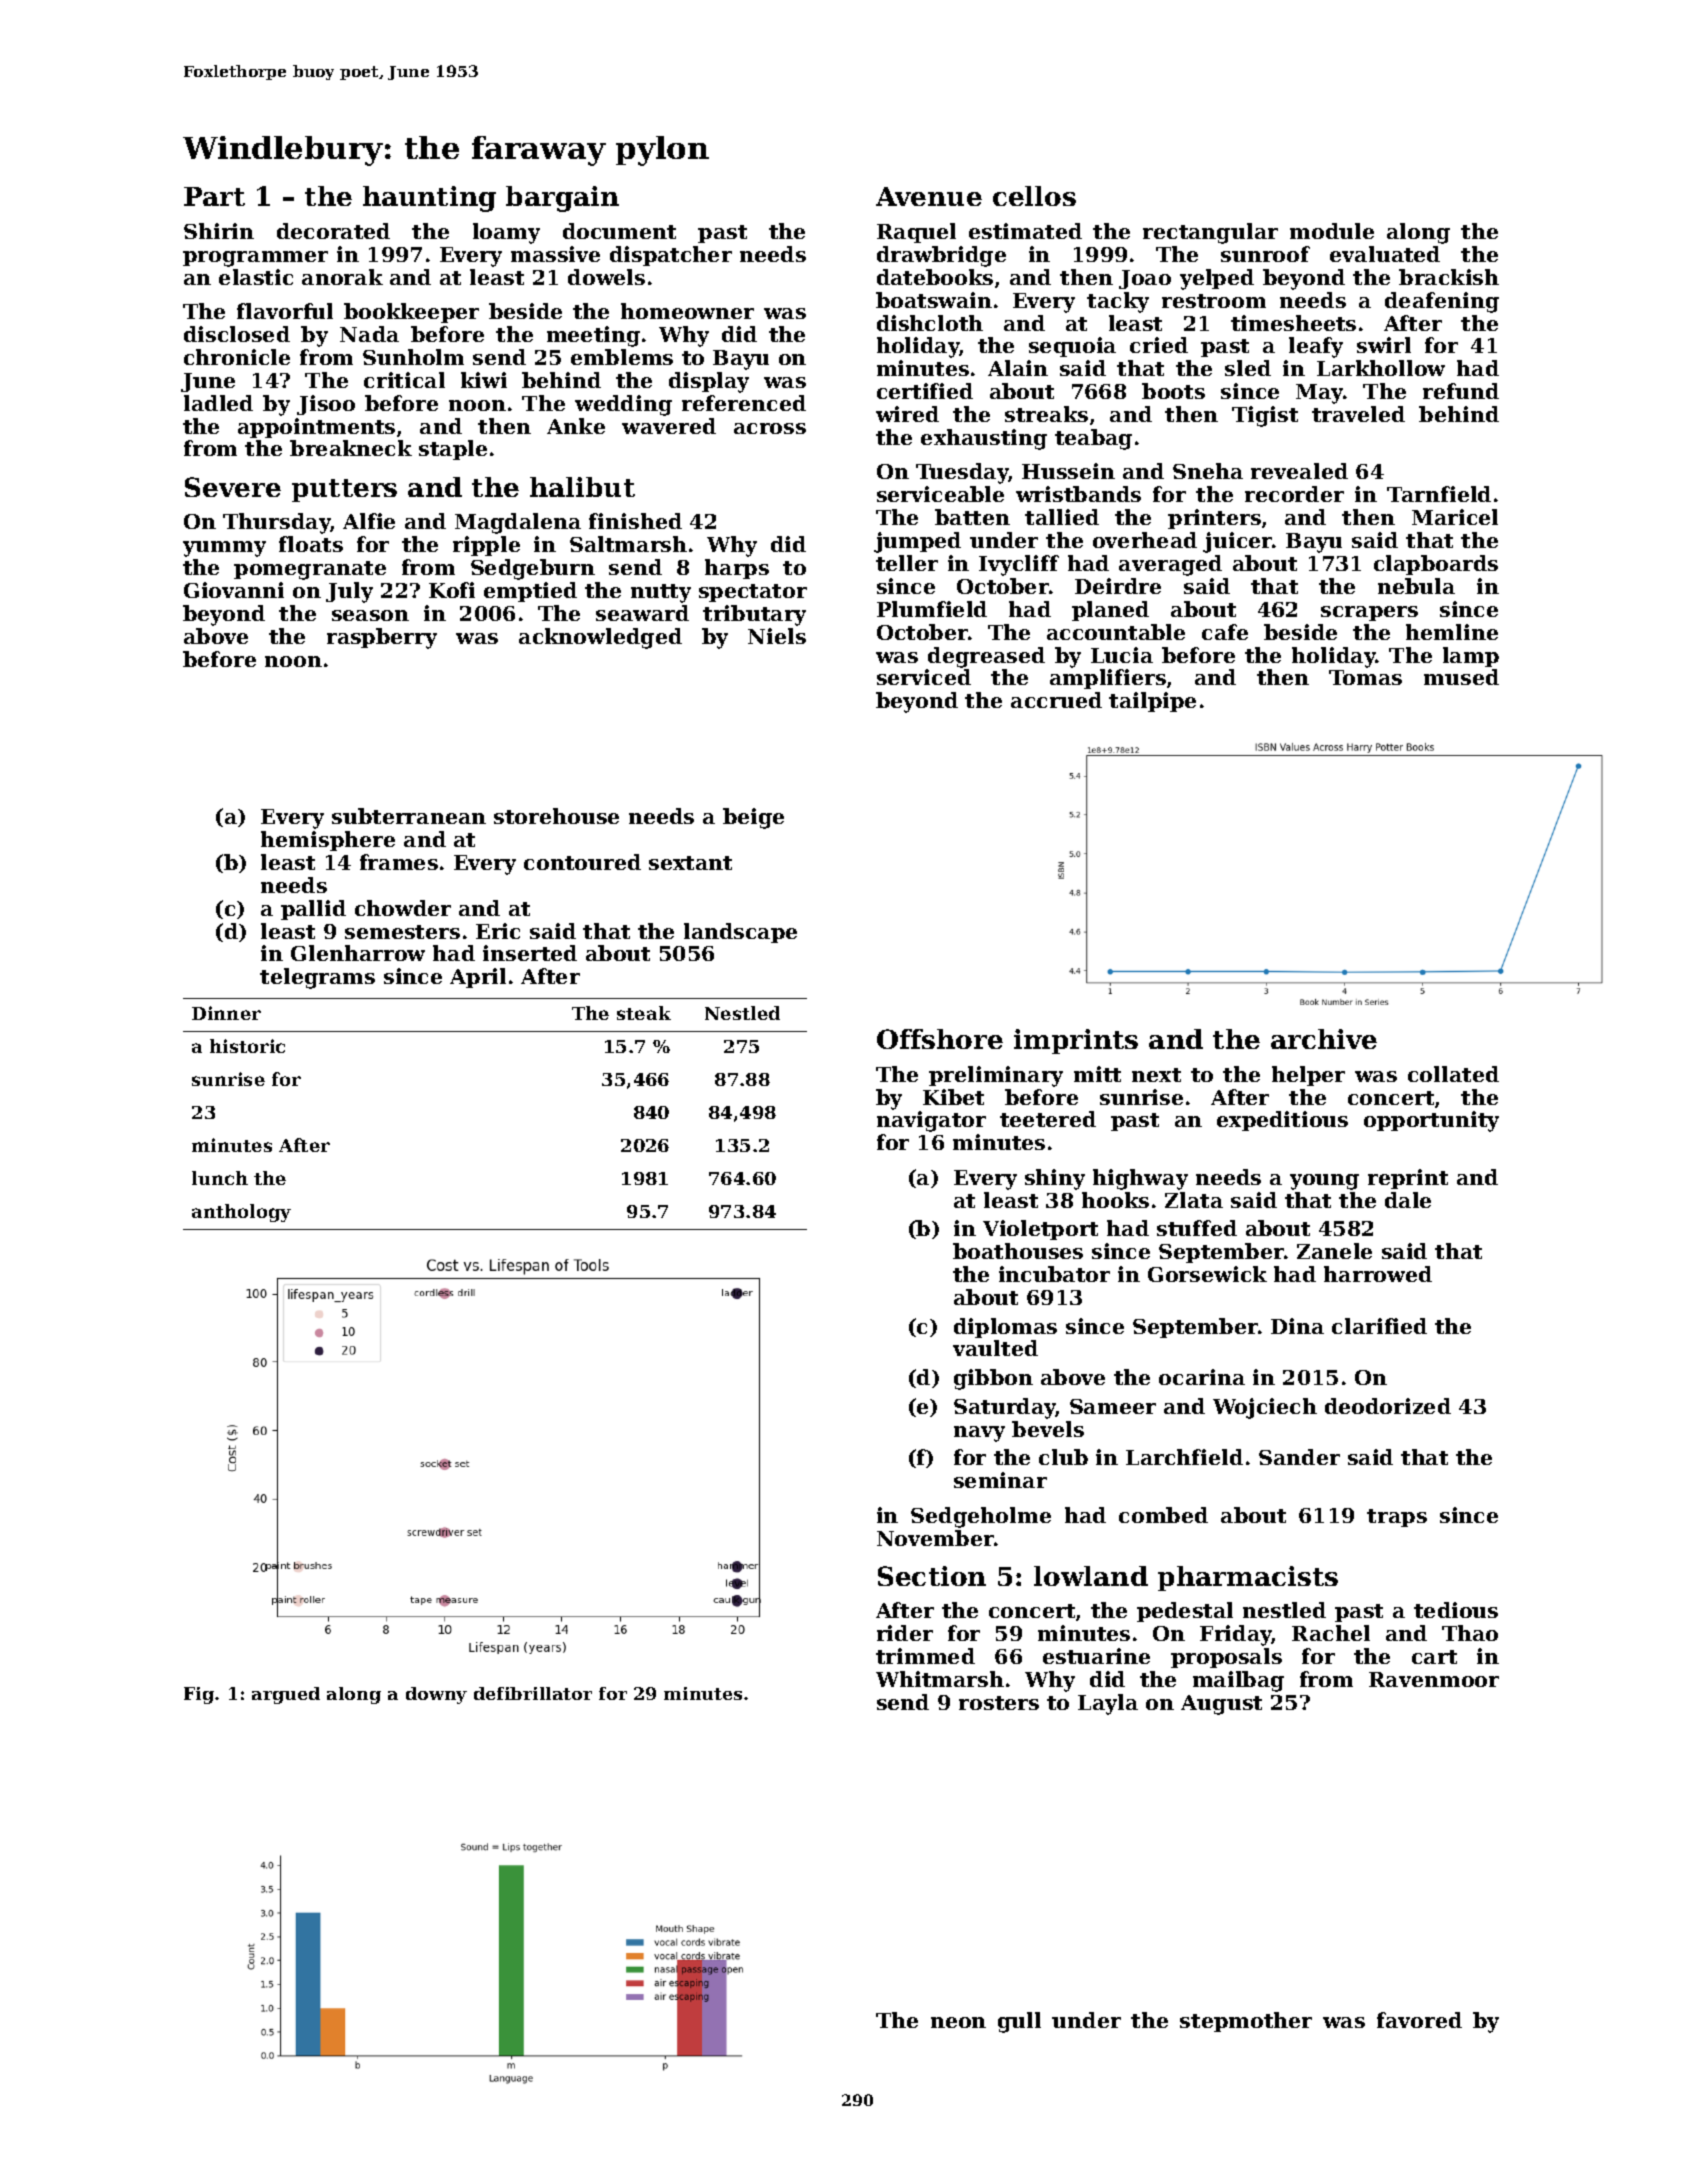 This screenshot has height=2178, width=1683. I want to click on argued, so click(286, 1695).
